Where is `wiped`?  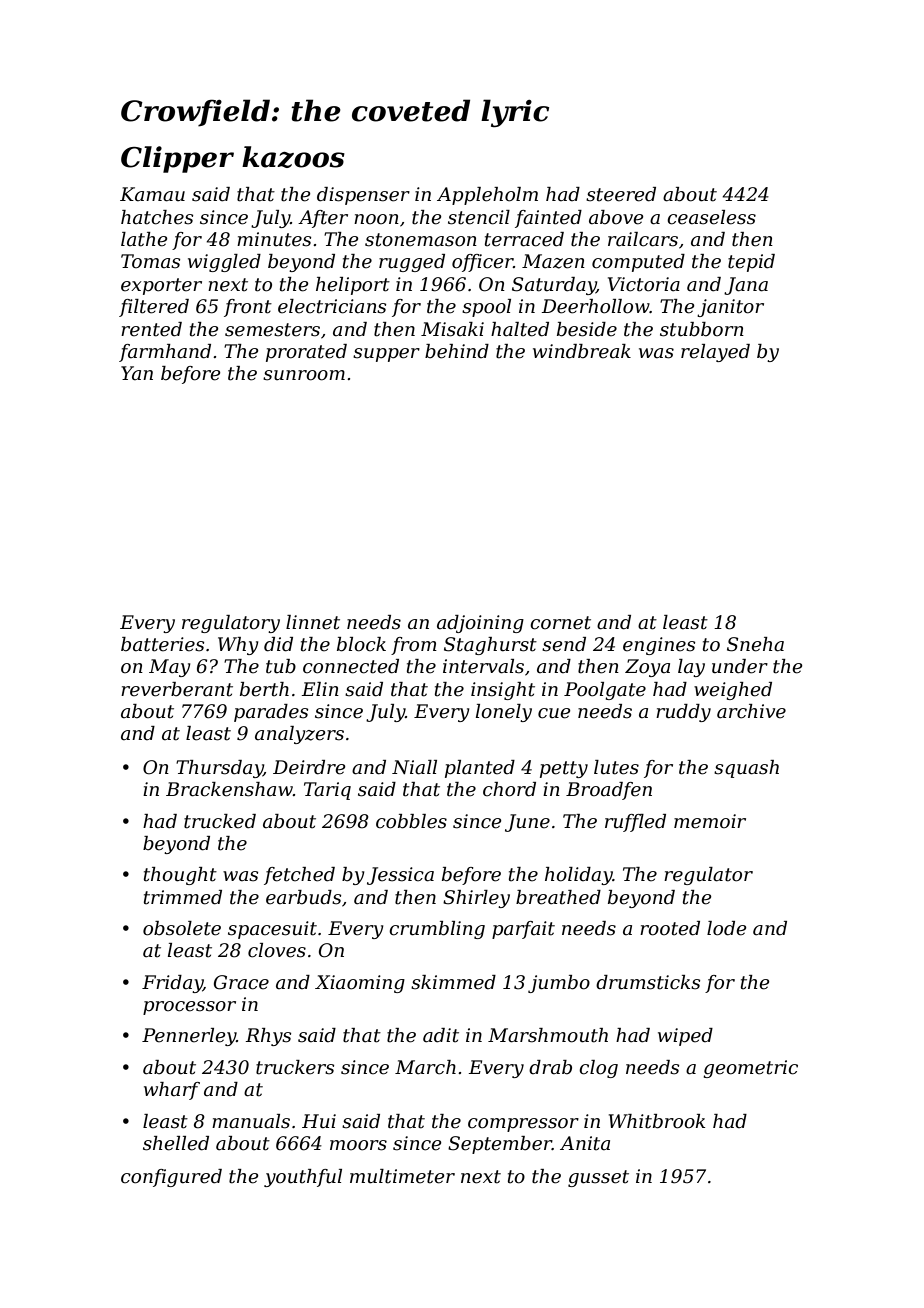
wiped is located at coordinates (685, 1037).
